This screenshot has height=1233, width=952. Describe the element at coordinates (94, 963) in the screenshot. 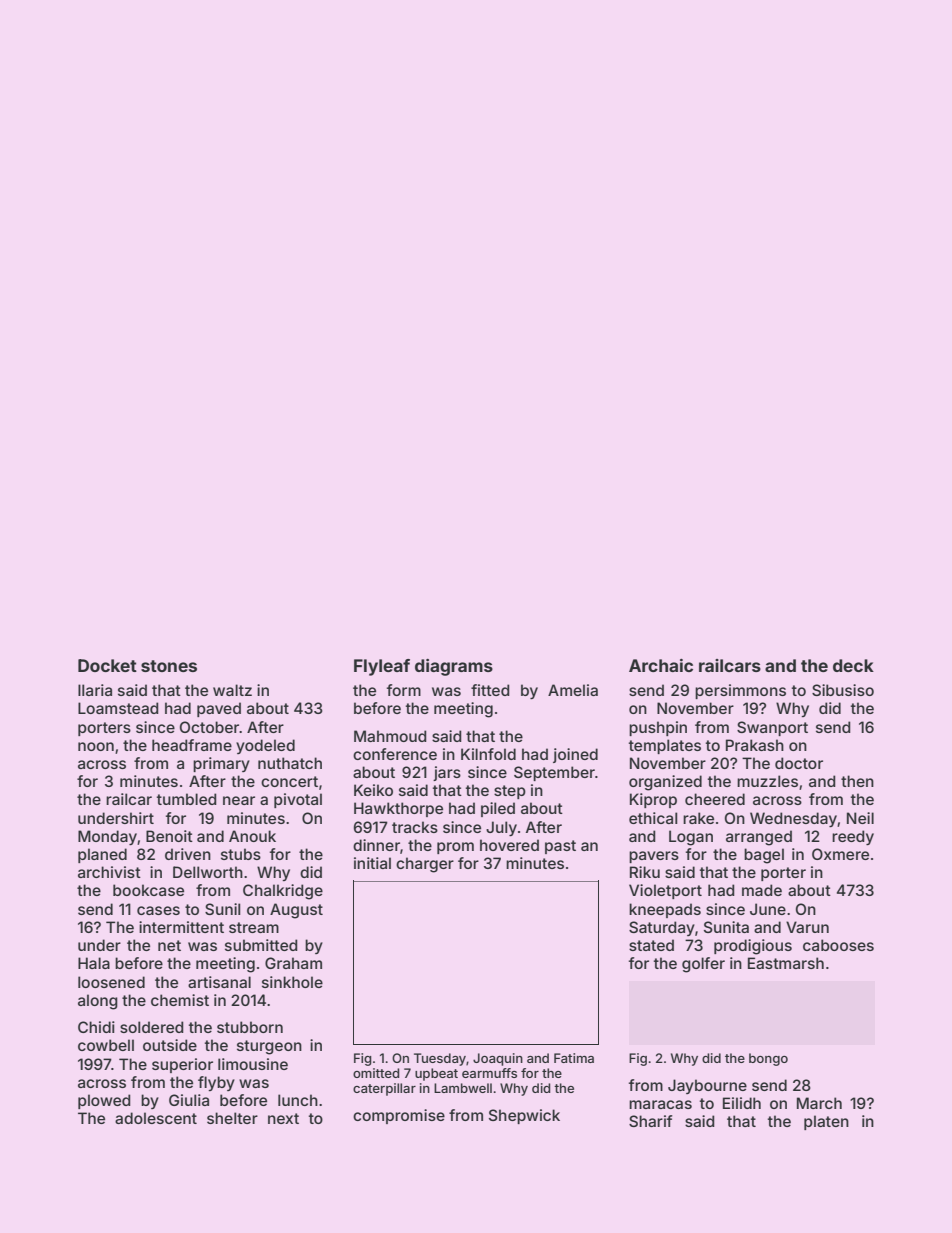

I see `Hala` at that location.
